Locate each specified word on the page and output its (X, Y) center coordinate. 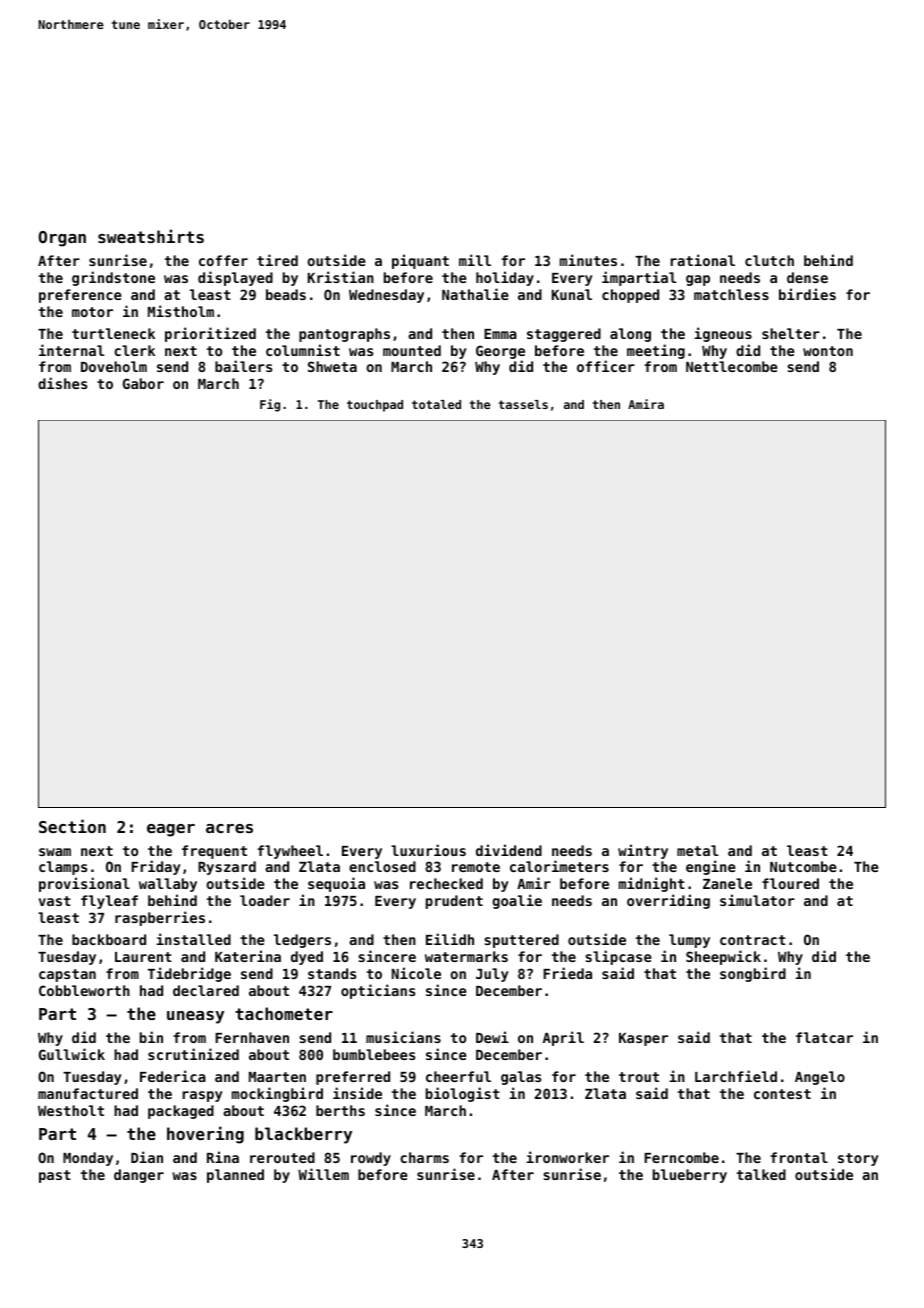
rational (702, 260)
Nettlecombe (732, 366)
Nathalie (475, 294)
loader (265, 900)
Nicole (416, 973)
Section (72, 826)
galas (521, 1078)
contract (753, 940)
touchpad (375, 406)
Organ (62, 239)
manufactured (88, 1093)
